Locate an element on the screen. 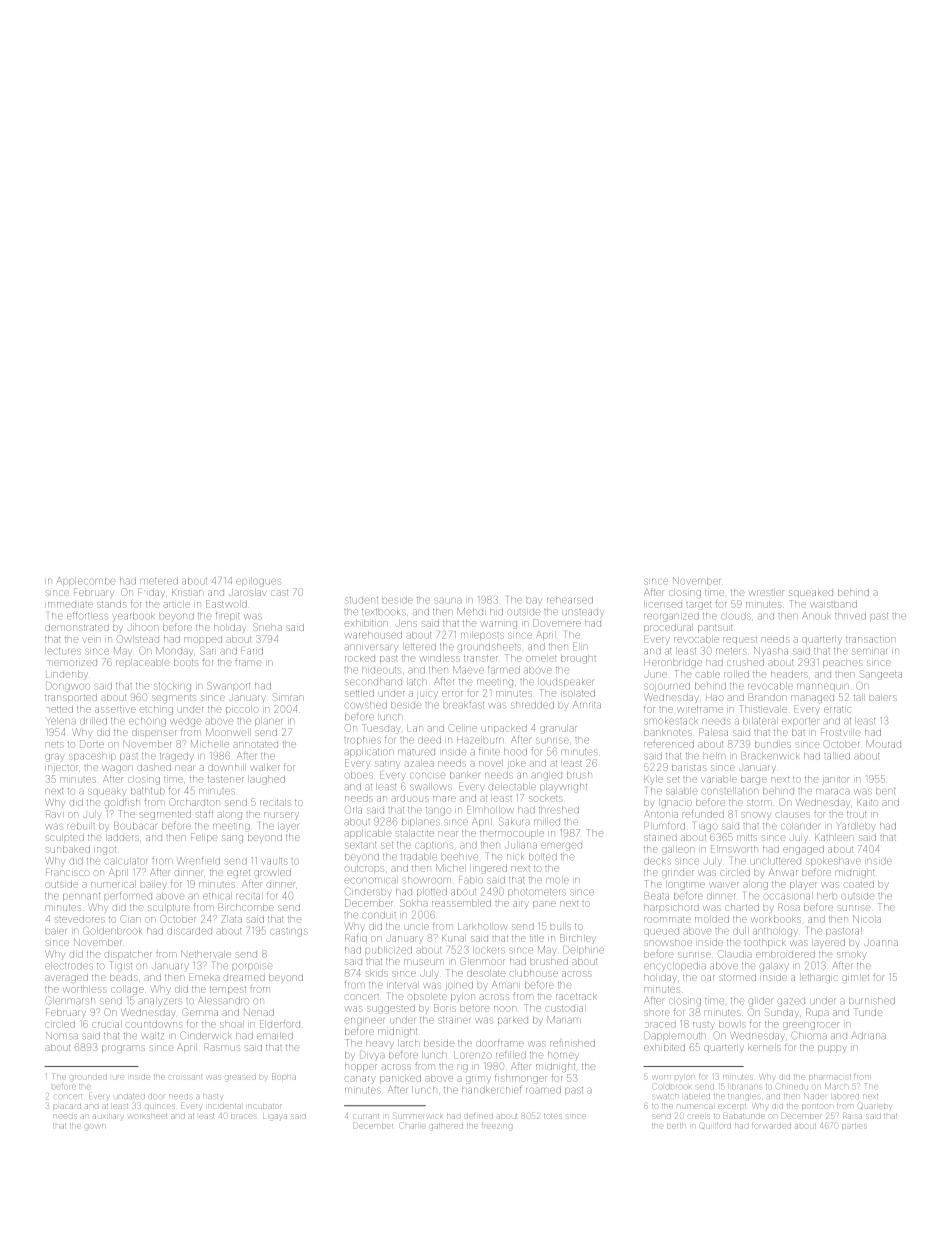 Image resolution: width=952 pixels, height=1233 pixels. rehearsed is located at coordinates (570, 600).
